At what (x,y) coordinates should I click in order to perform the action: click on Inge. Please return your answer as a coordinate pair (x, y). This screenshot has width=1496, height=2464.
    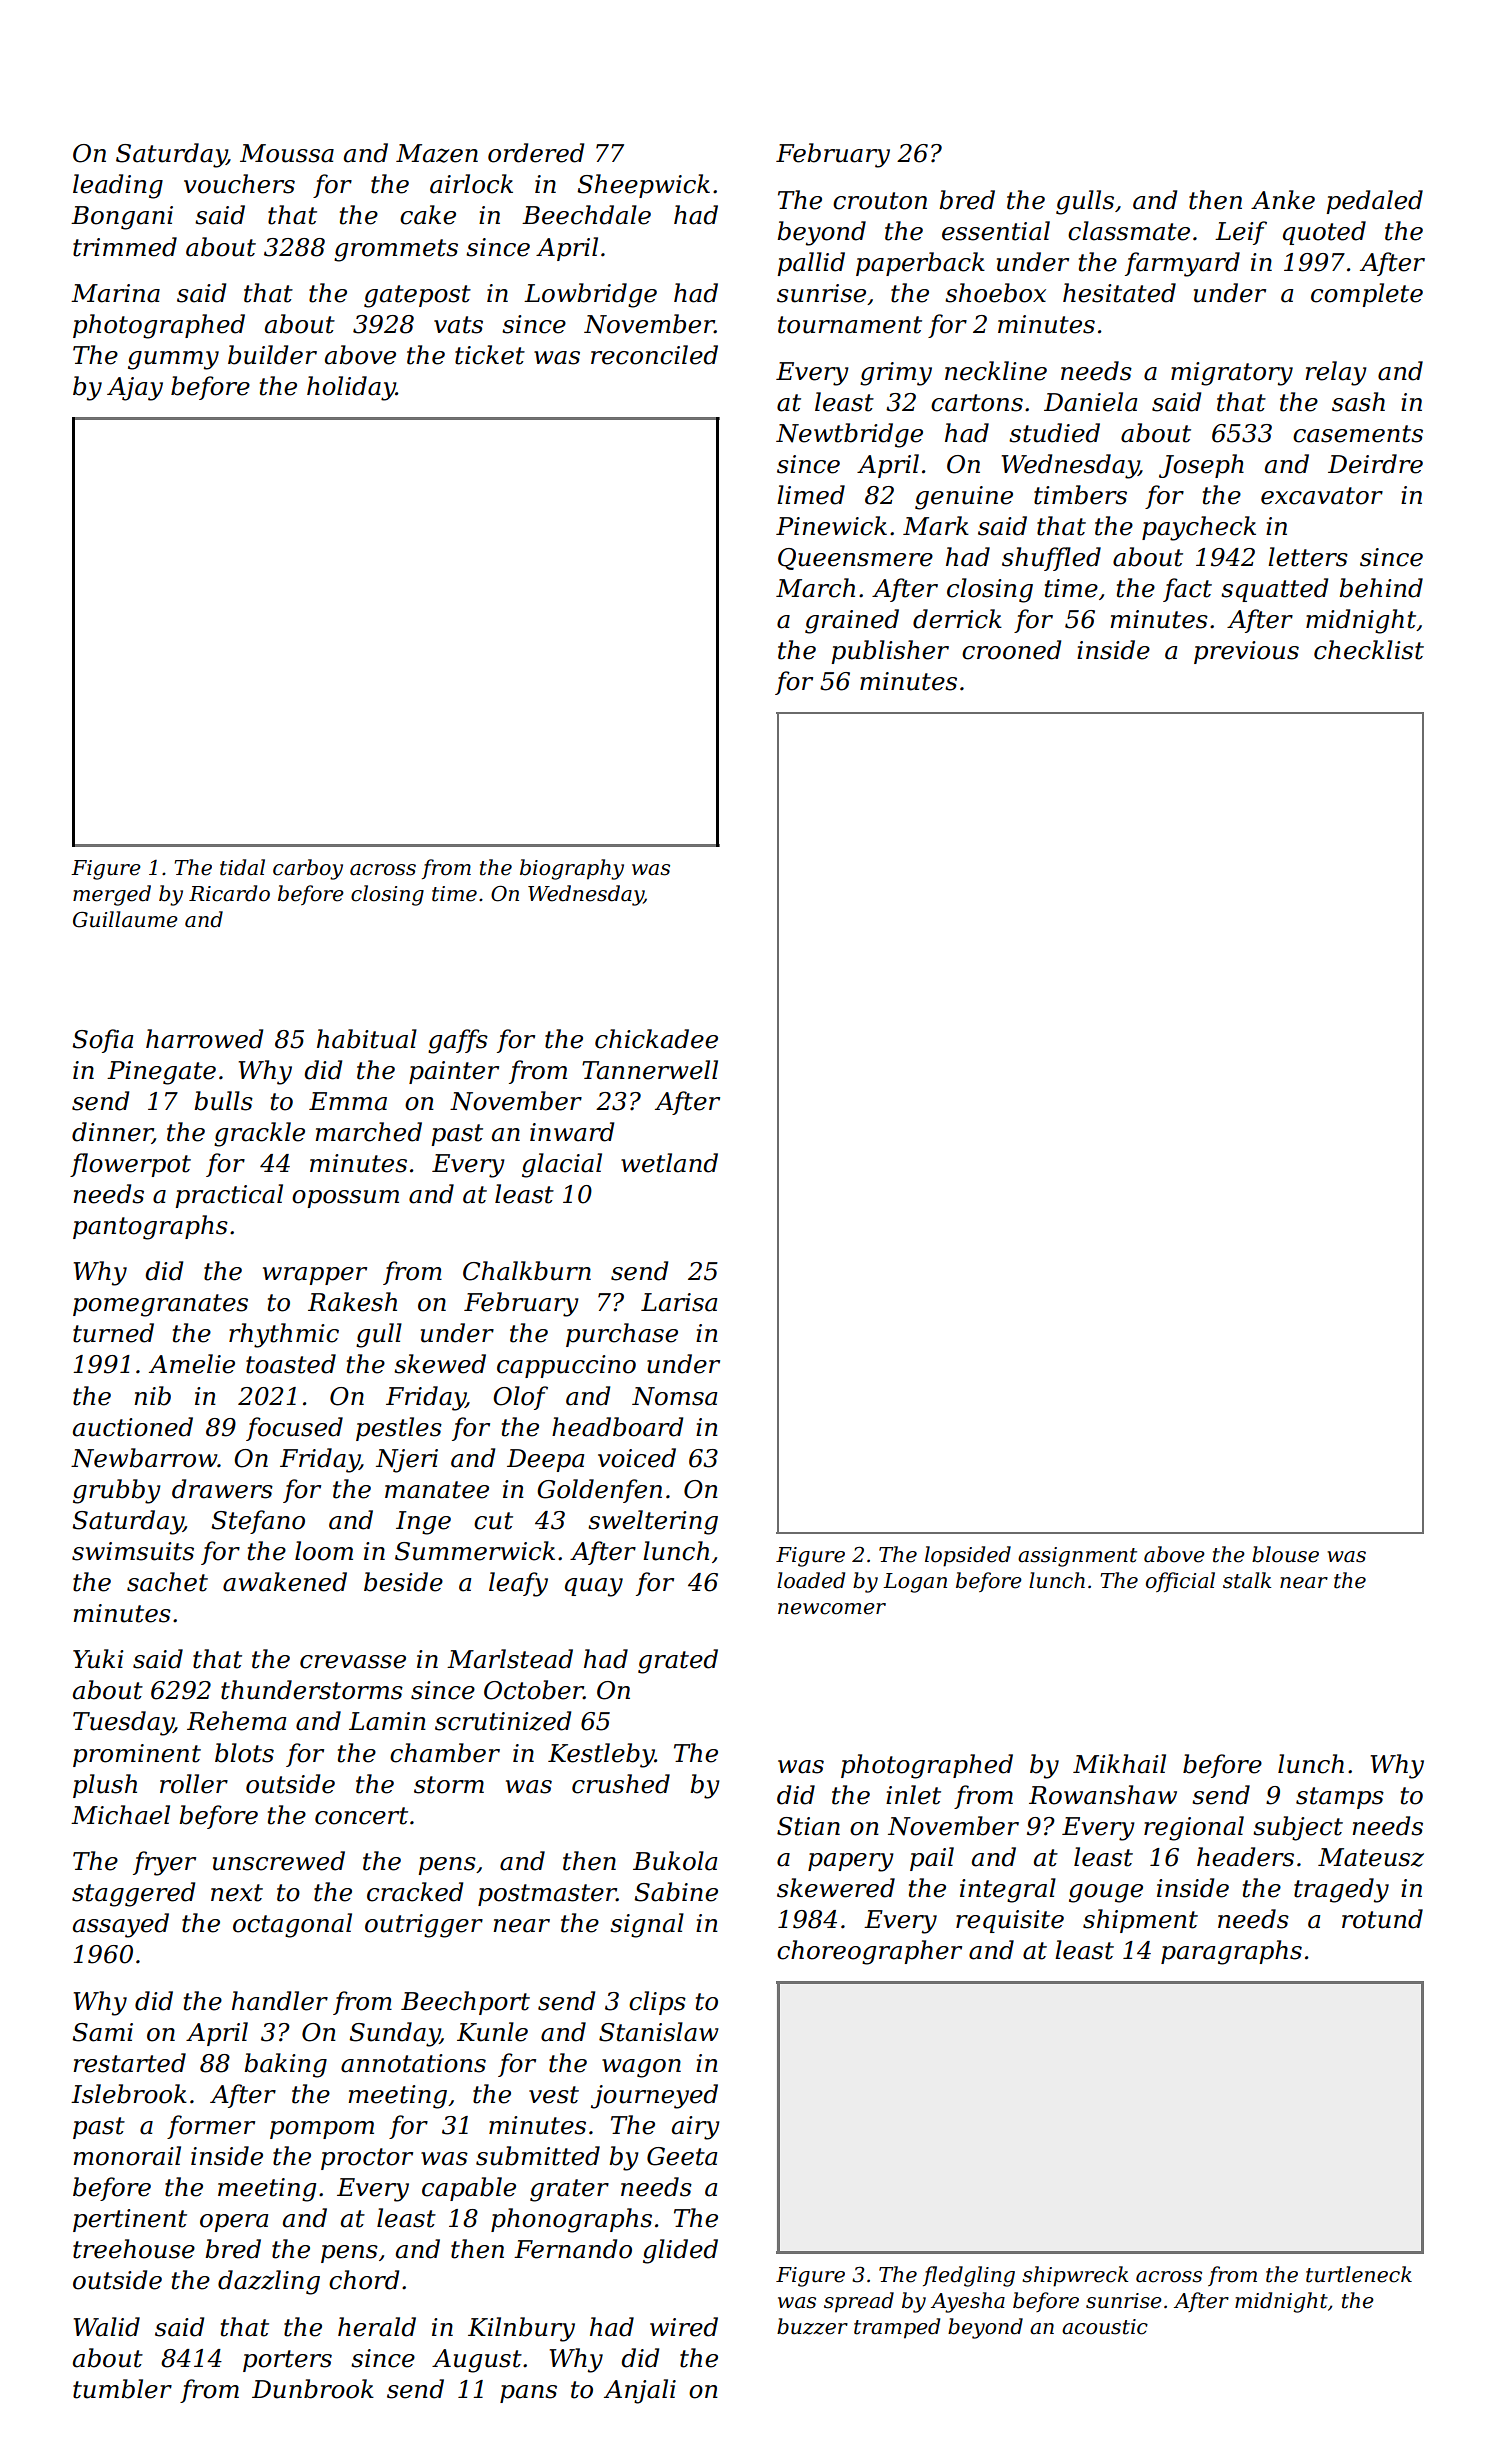
    Looking at the image, I should click on (423, 1523).
